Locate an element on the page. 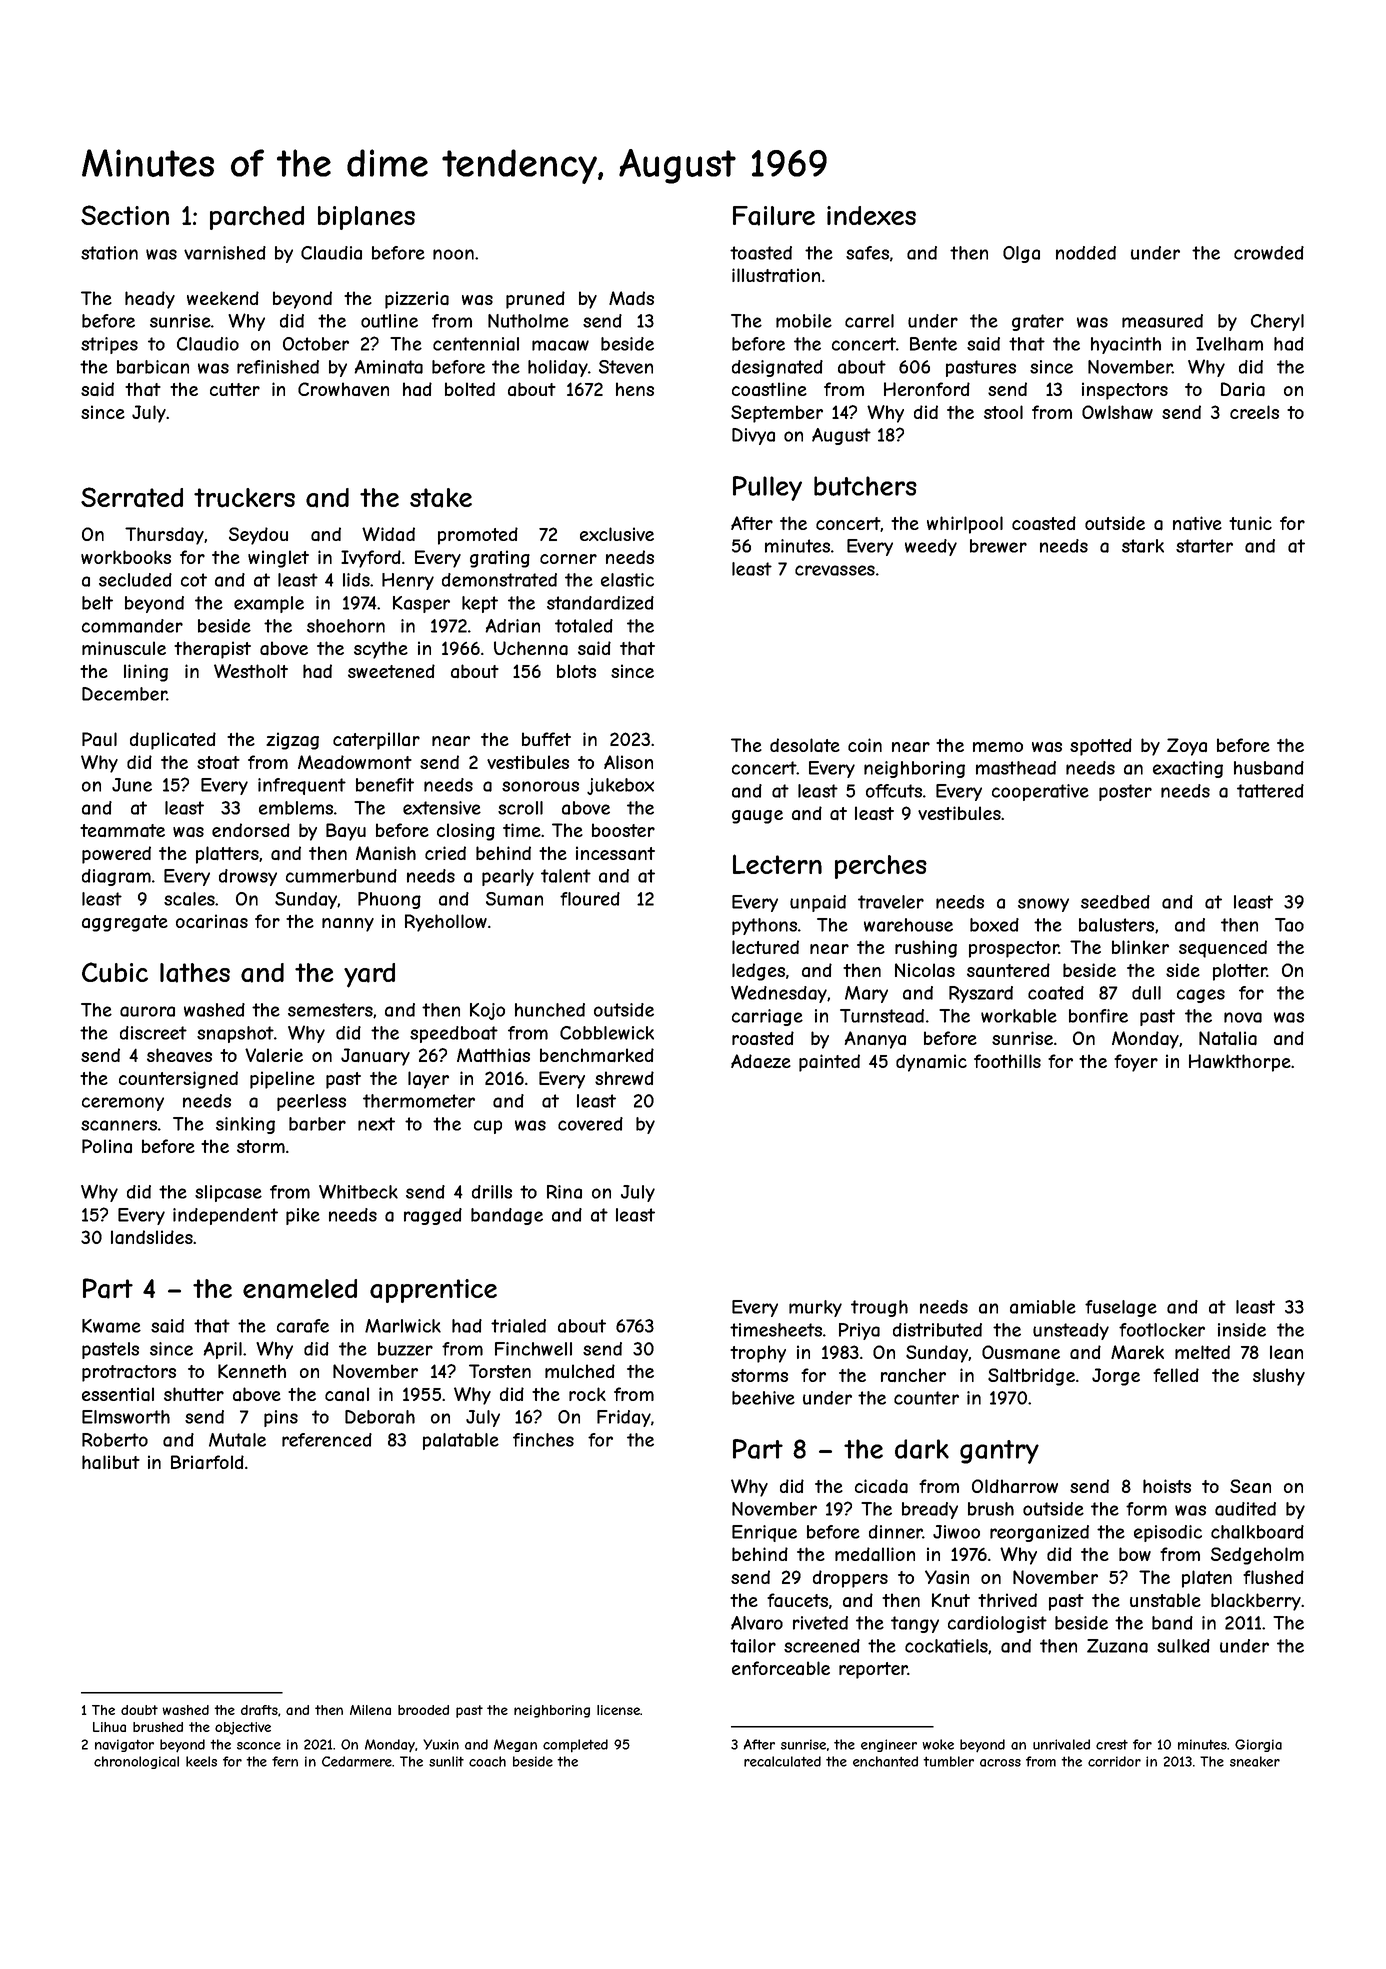 The height and width of the page is (1969, 1386). murky is located at coordinates (815, 1308).
